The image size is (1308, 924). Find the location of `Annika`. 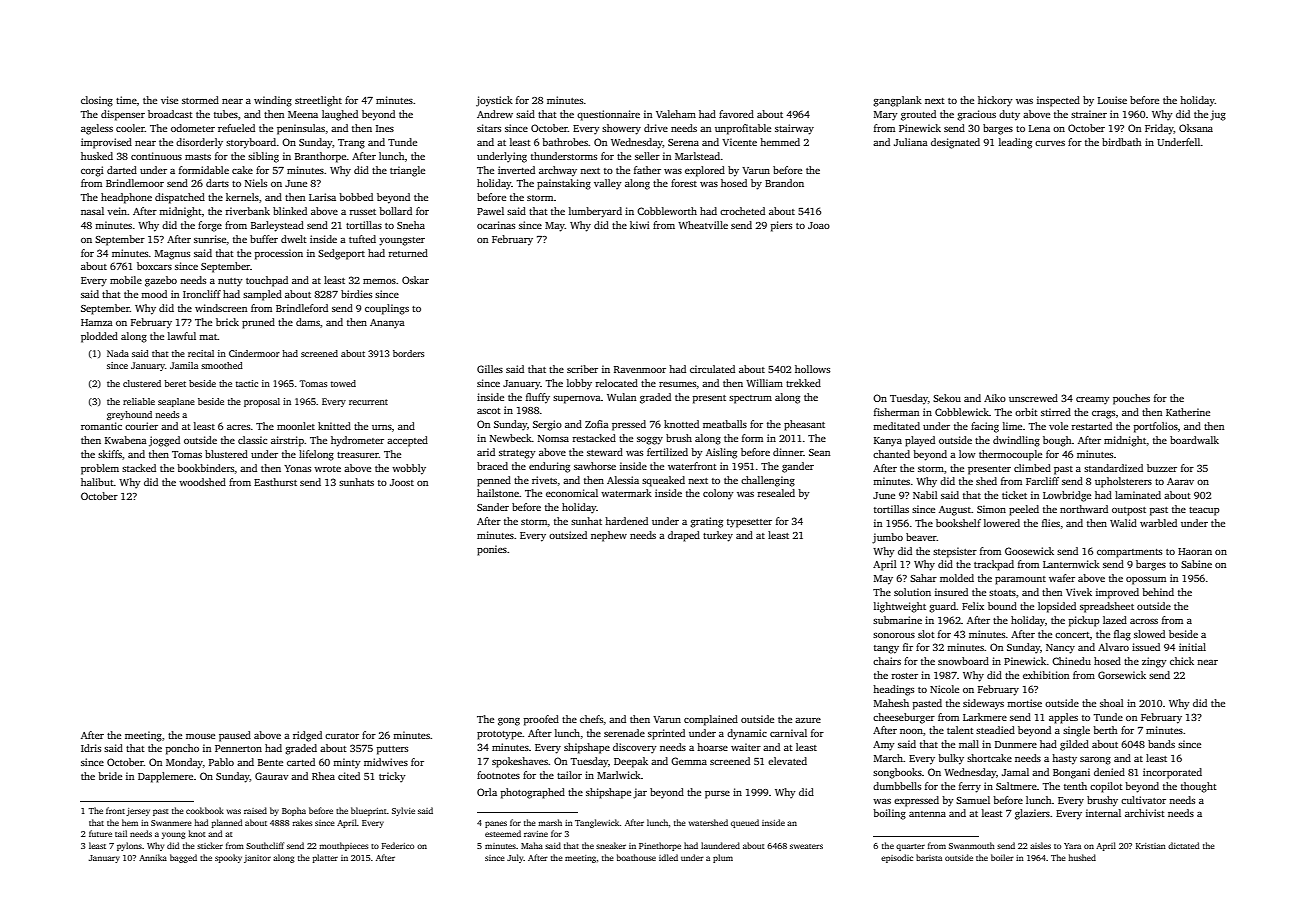

Annika is located at coordinates (153, 857).
